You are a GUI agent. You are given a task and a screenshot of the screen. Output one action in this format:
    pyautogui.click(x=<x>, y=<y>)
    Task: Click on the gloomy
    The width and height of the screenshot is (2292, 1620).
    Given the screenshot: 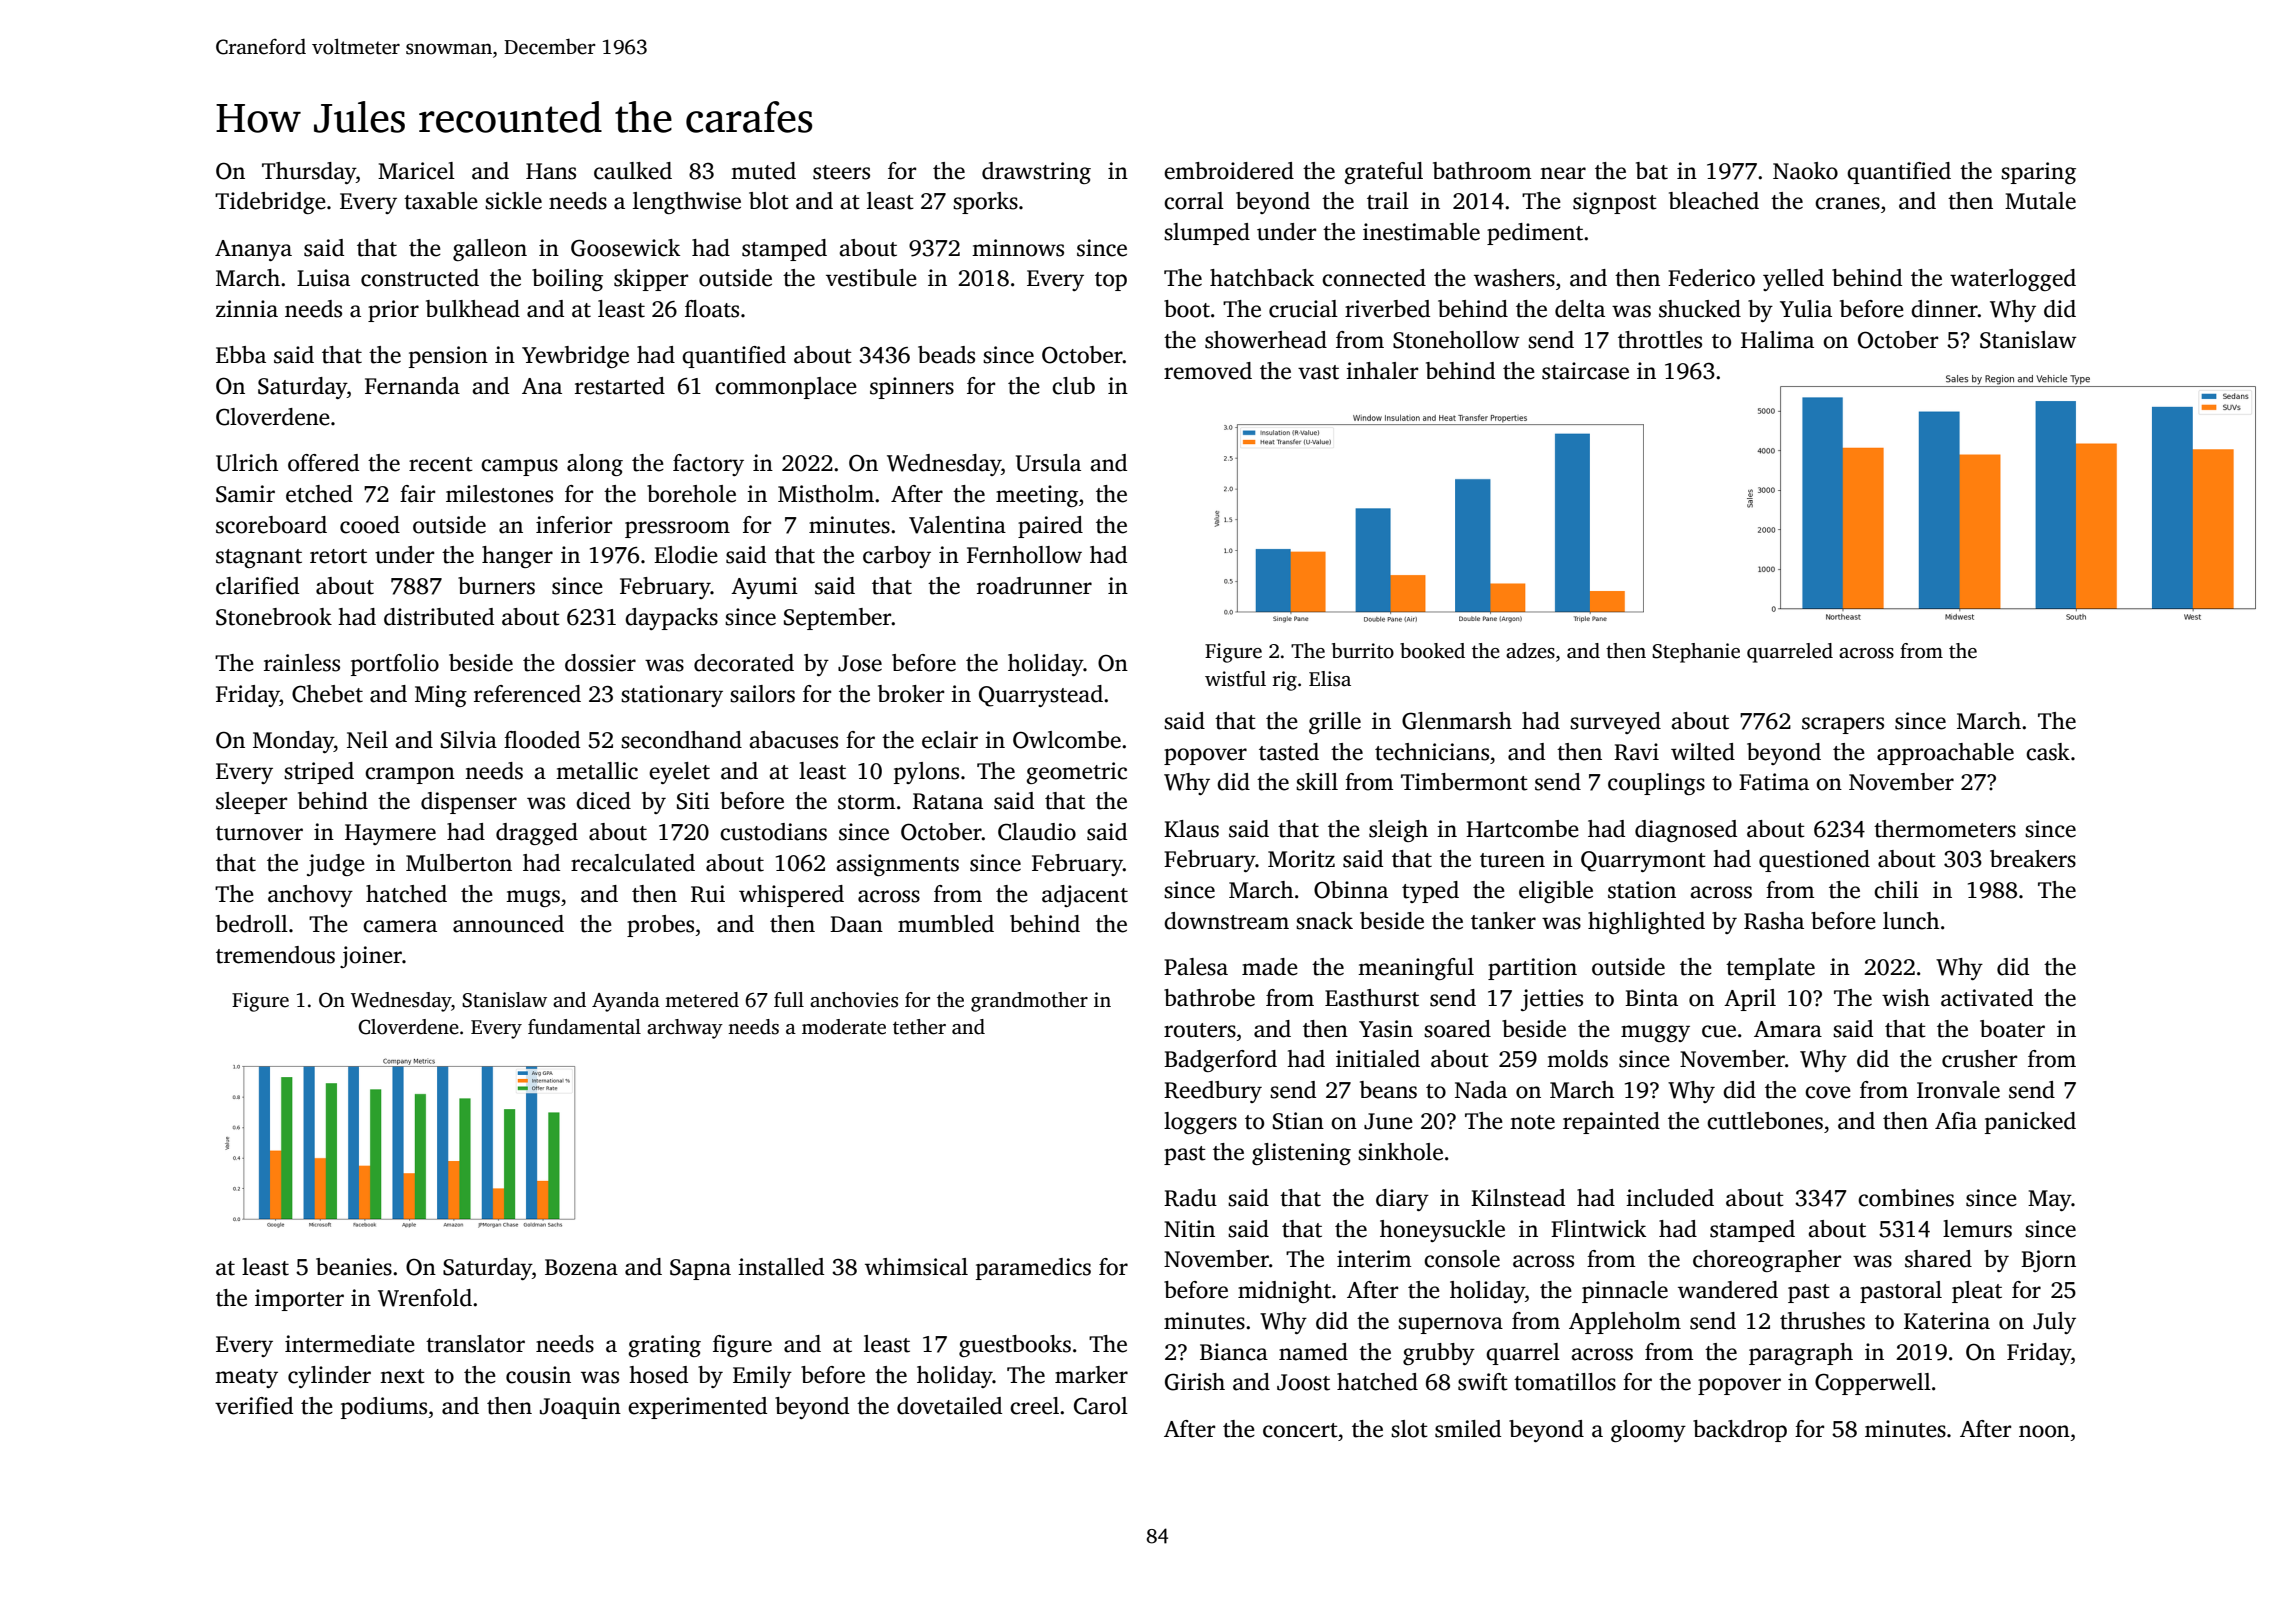 What is the action you would take?
    pyautogui.click(x=1648, y=1431)
